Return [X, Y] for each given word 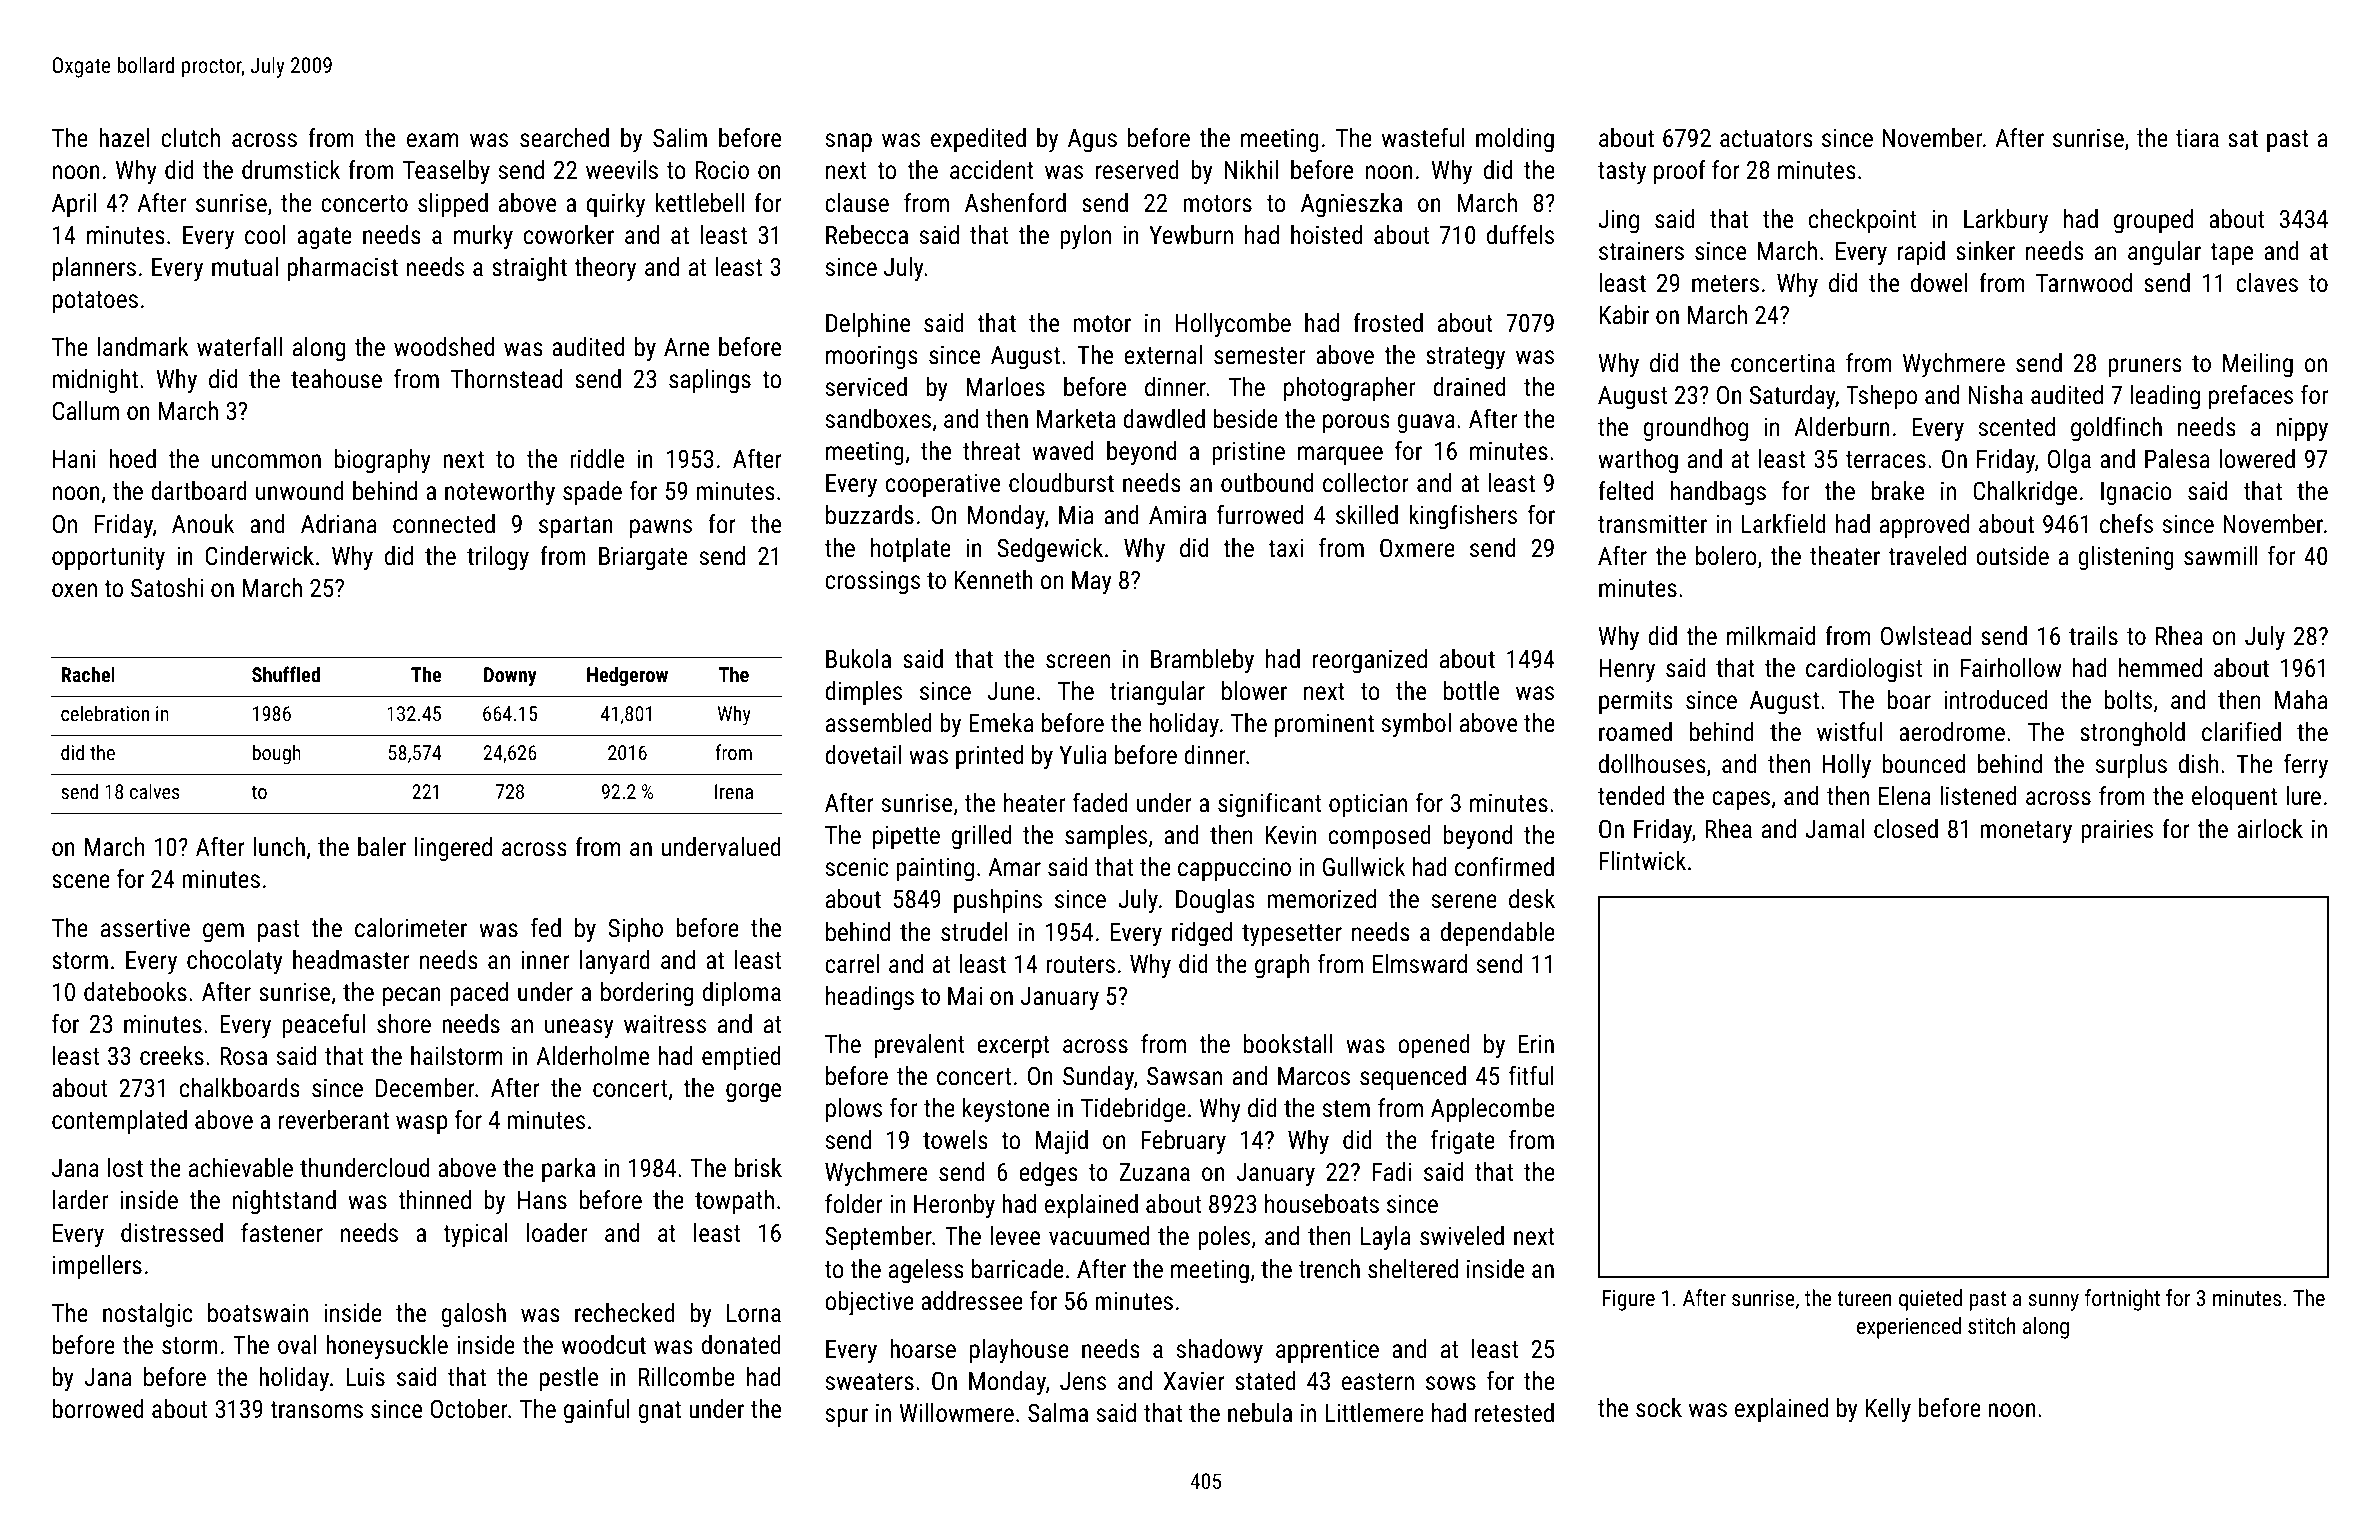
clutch [190, 137]
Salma [1058, 1412]
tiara [2197, 138]
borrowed [98, 1408]
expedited [978, 140]
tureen [1864, 1298]
